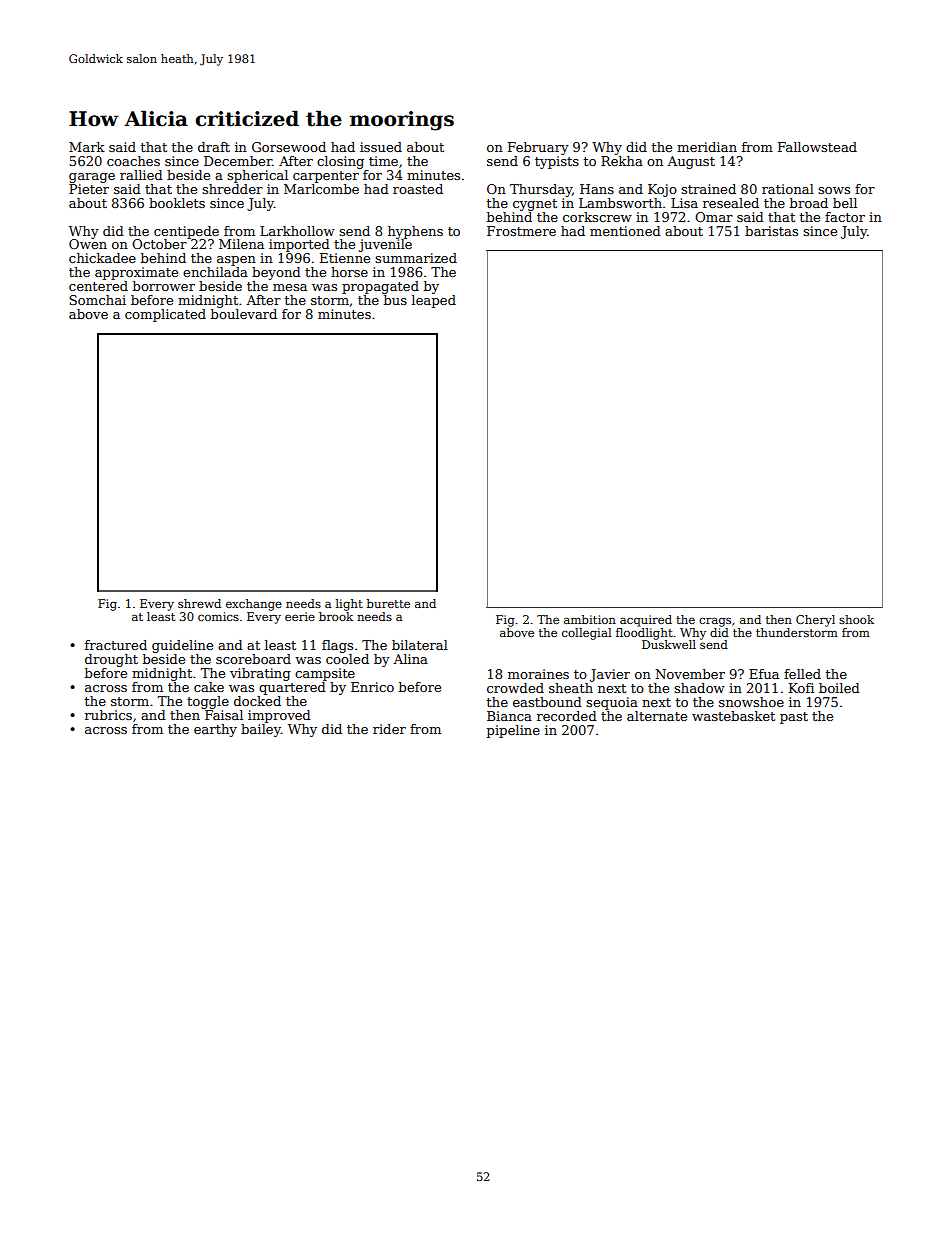 The width and height of the screenshot is (952, 1233). I want to click on cygnet, so click(535, 205).
